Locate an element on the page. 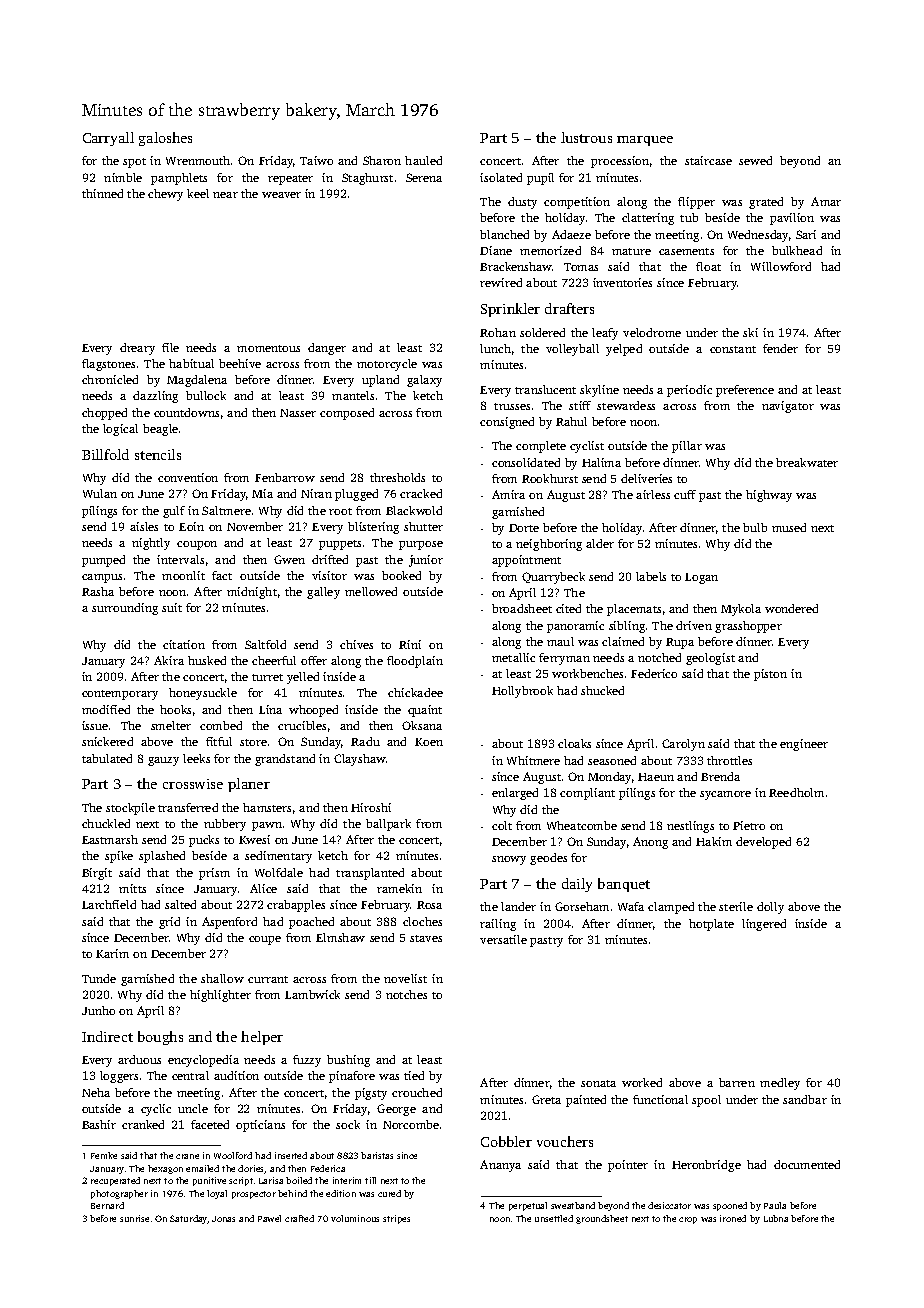 Image resolution: width=924 pixels, height=1308 pixels. Sharon is located at coordinates (382, 160).
